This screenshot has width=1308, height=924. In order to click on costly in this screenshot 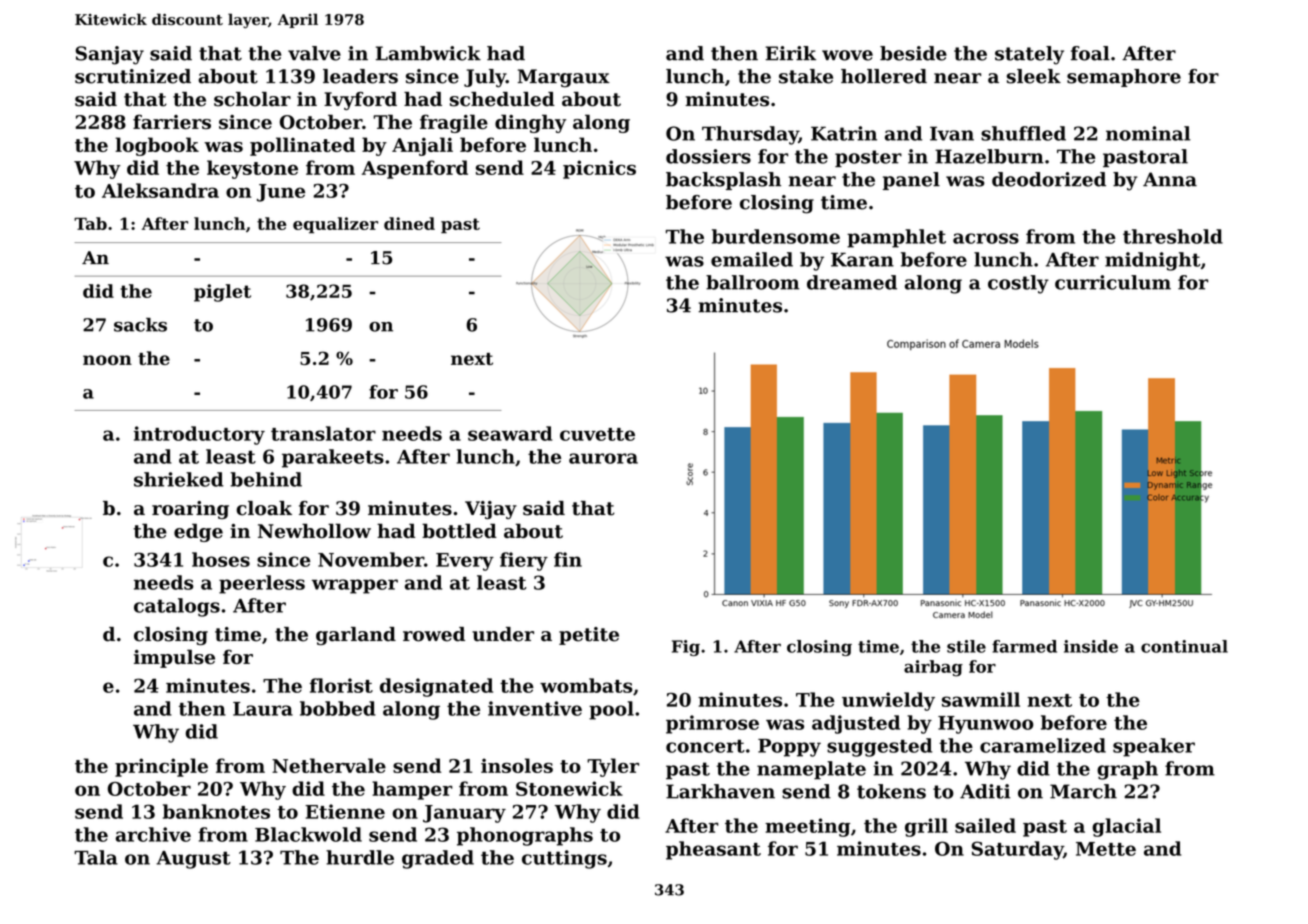, I will do `click(1018, 284)`.
